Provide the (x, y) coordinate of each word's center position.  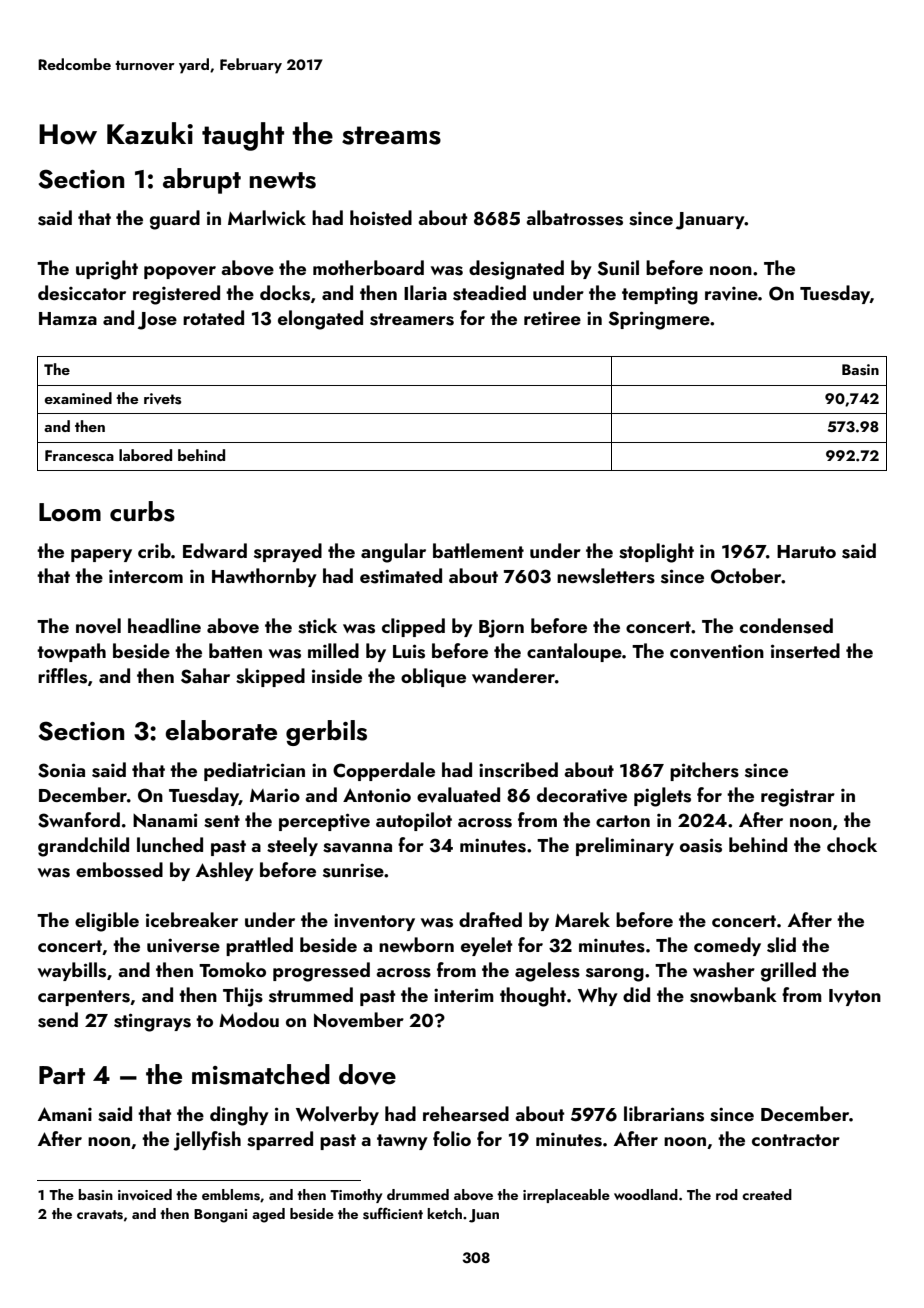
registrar (798, 797)
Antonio (377, 795)
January (710, 221)
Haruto (806, 551)
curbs (142, 511)
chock (852, 844)
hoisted (381, 218)
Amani (65, 1114)
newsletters (606, 576)
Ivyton (855, 997)
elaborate (221, 730)
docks (285, 293)
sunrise (353, 870)
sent (222, 821)
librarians (664, 1114)
